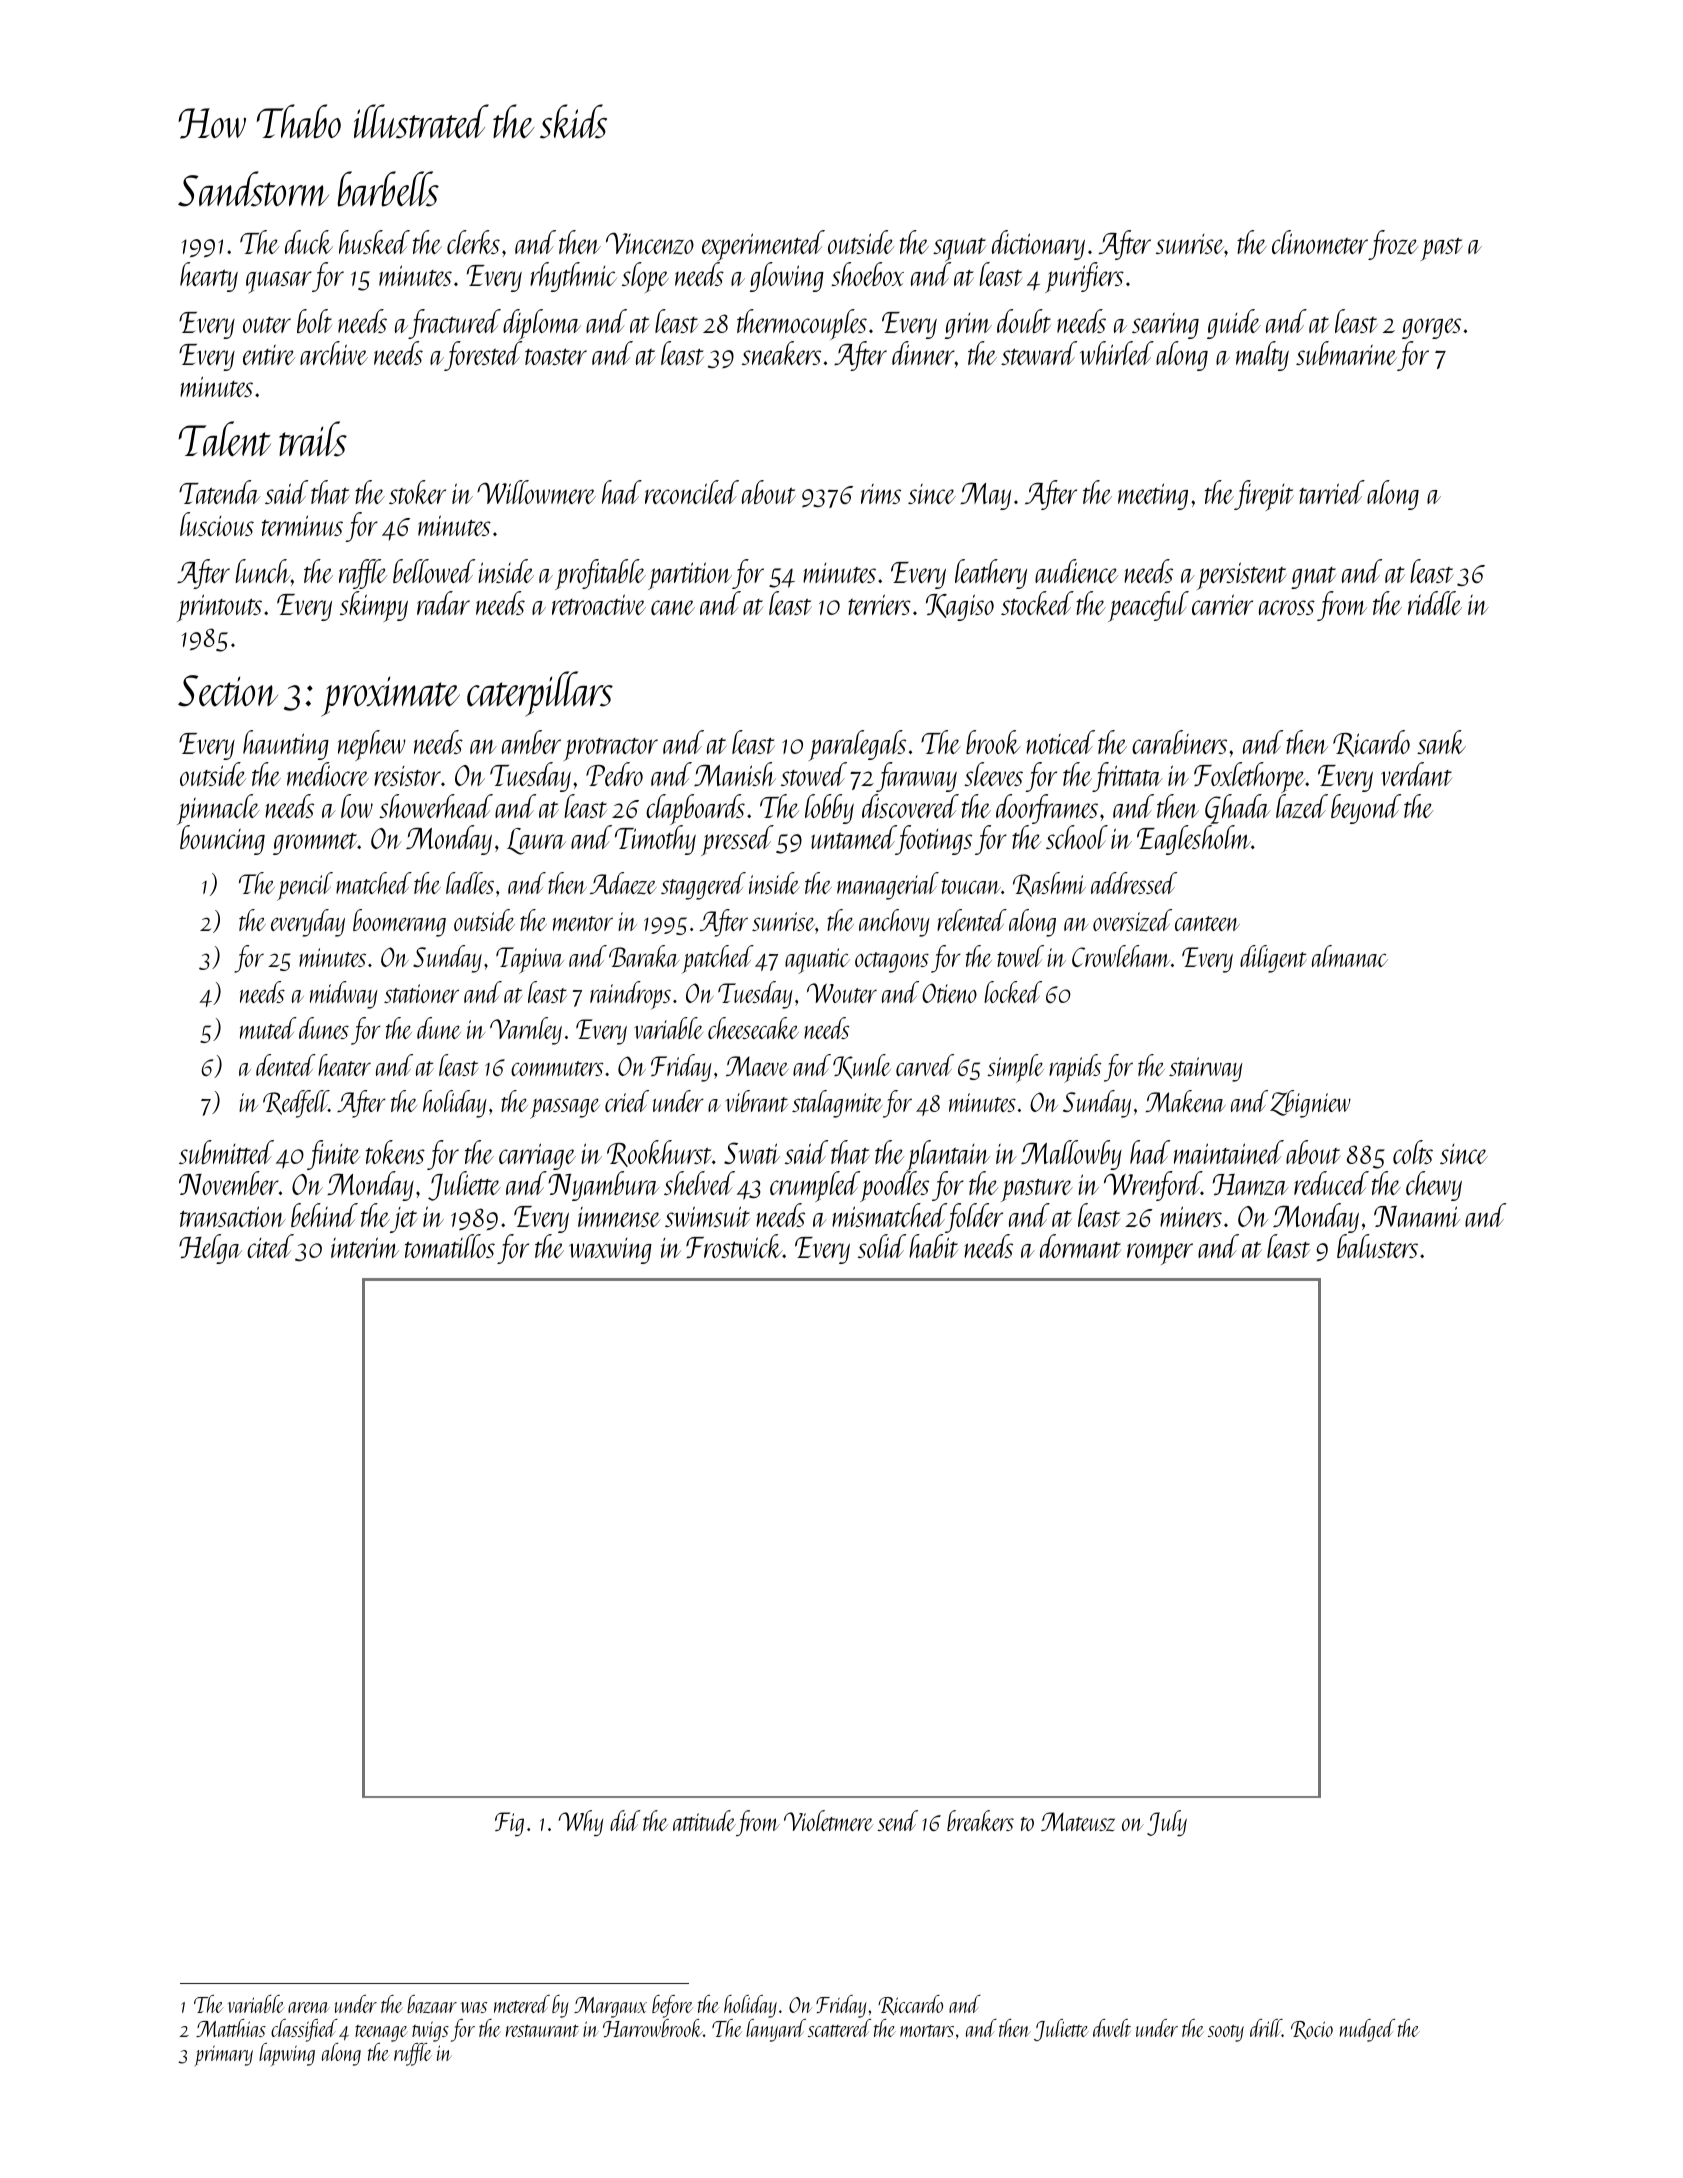  What do you see at coordinates (287, 2054) in the screenshot?
I see `lapwing` at bounding box center [287, 2054].
